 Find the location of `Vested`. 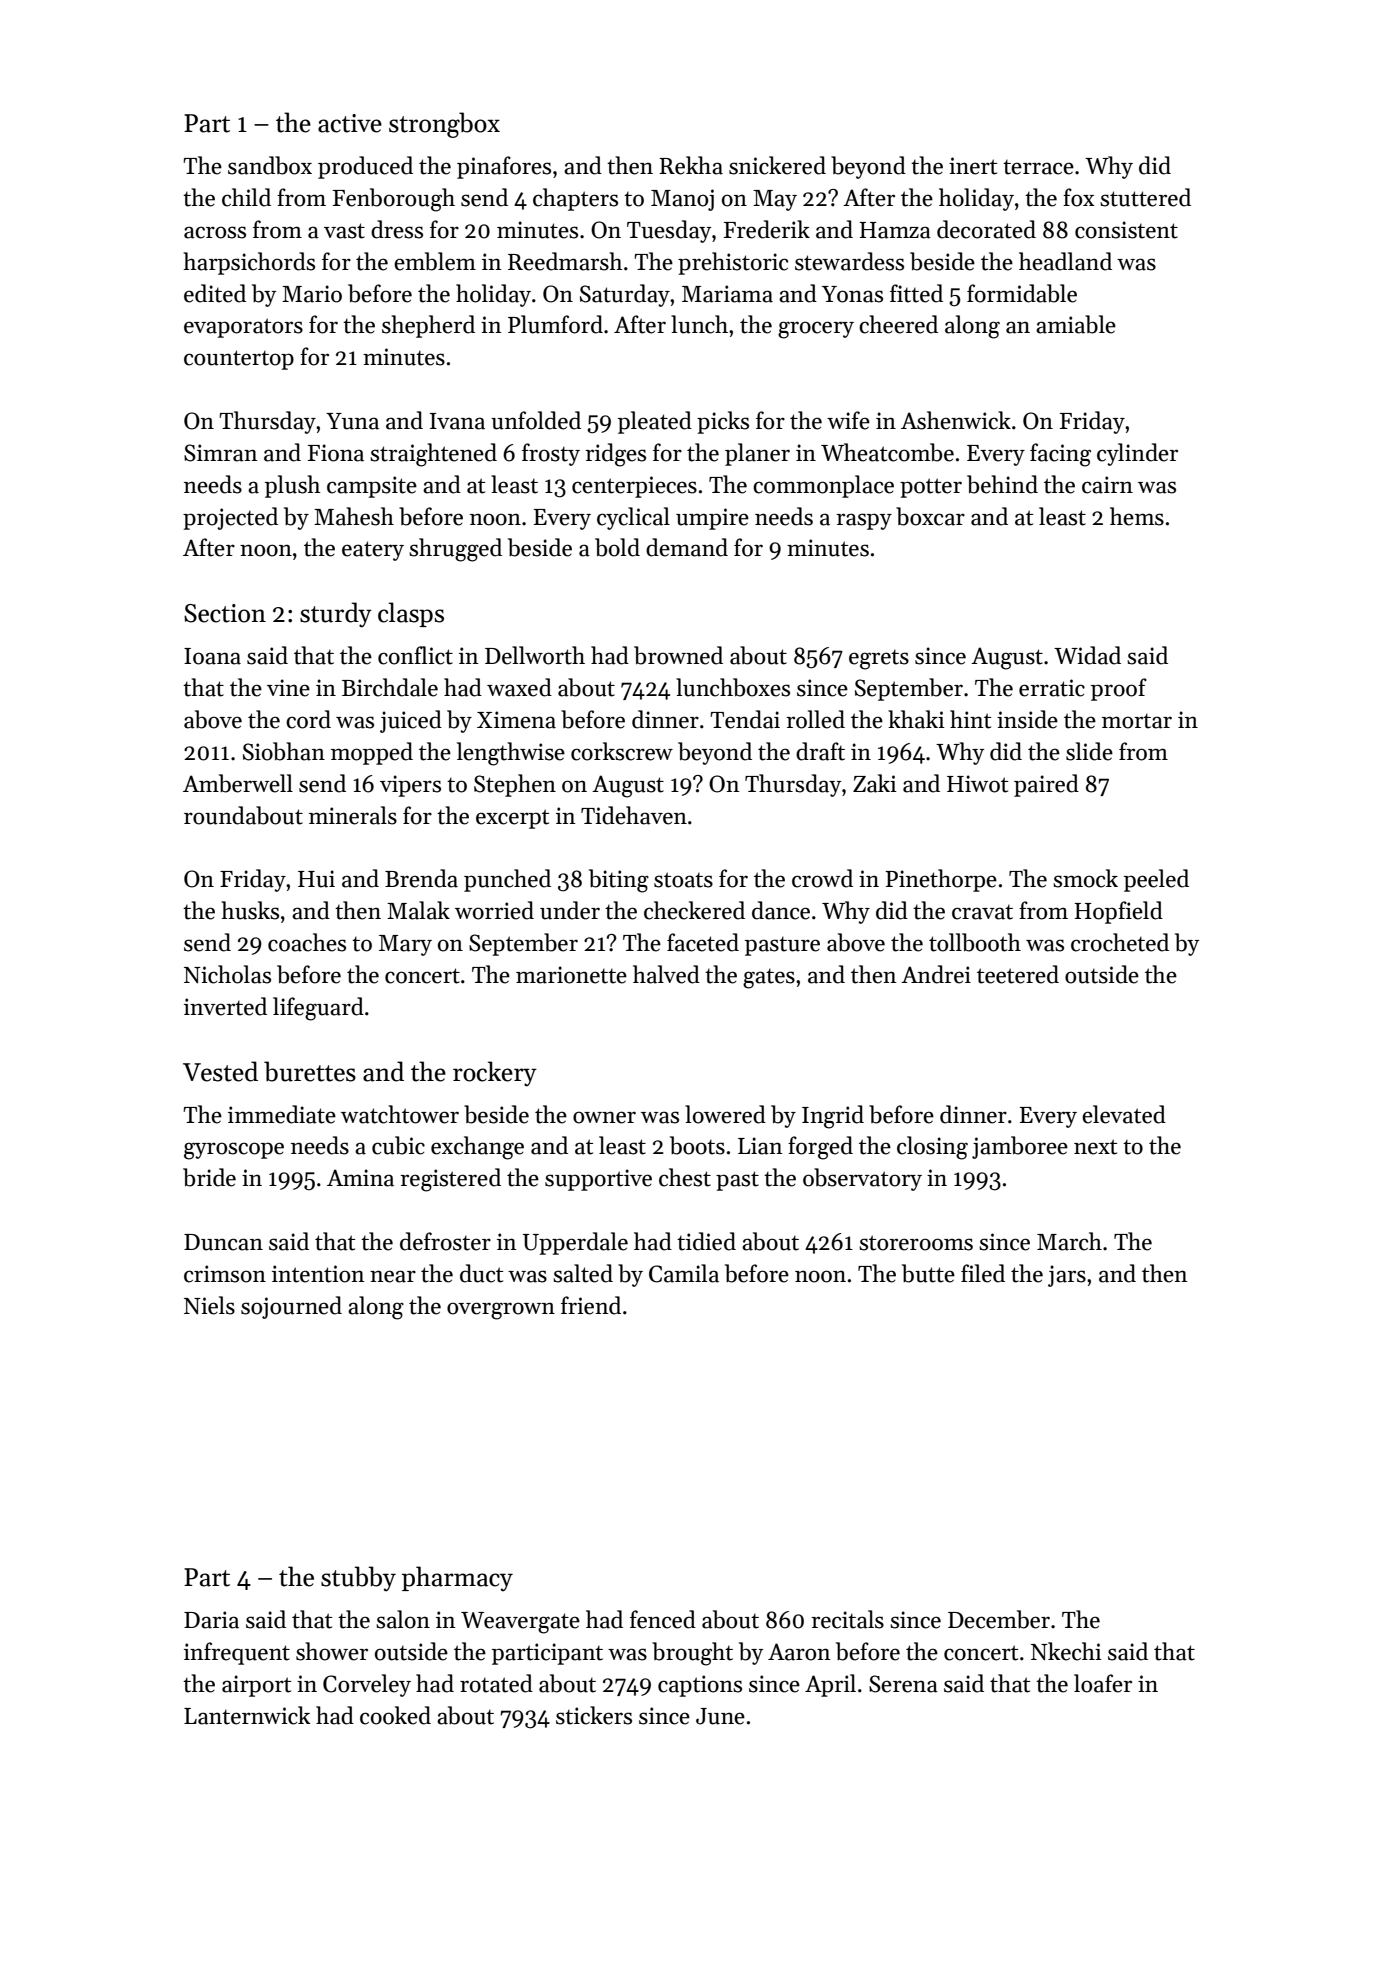

Vested is located at coordinates (220, 1071).
